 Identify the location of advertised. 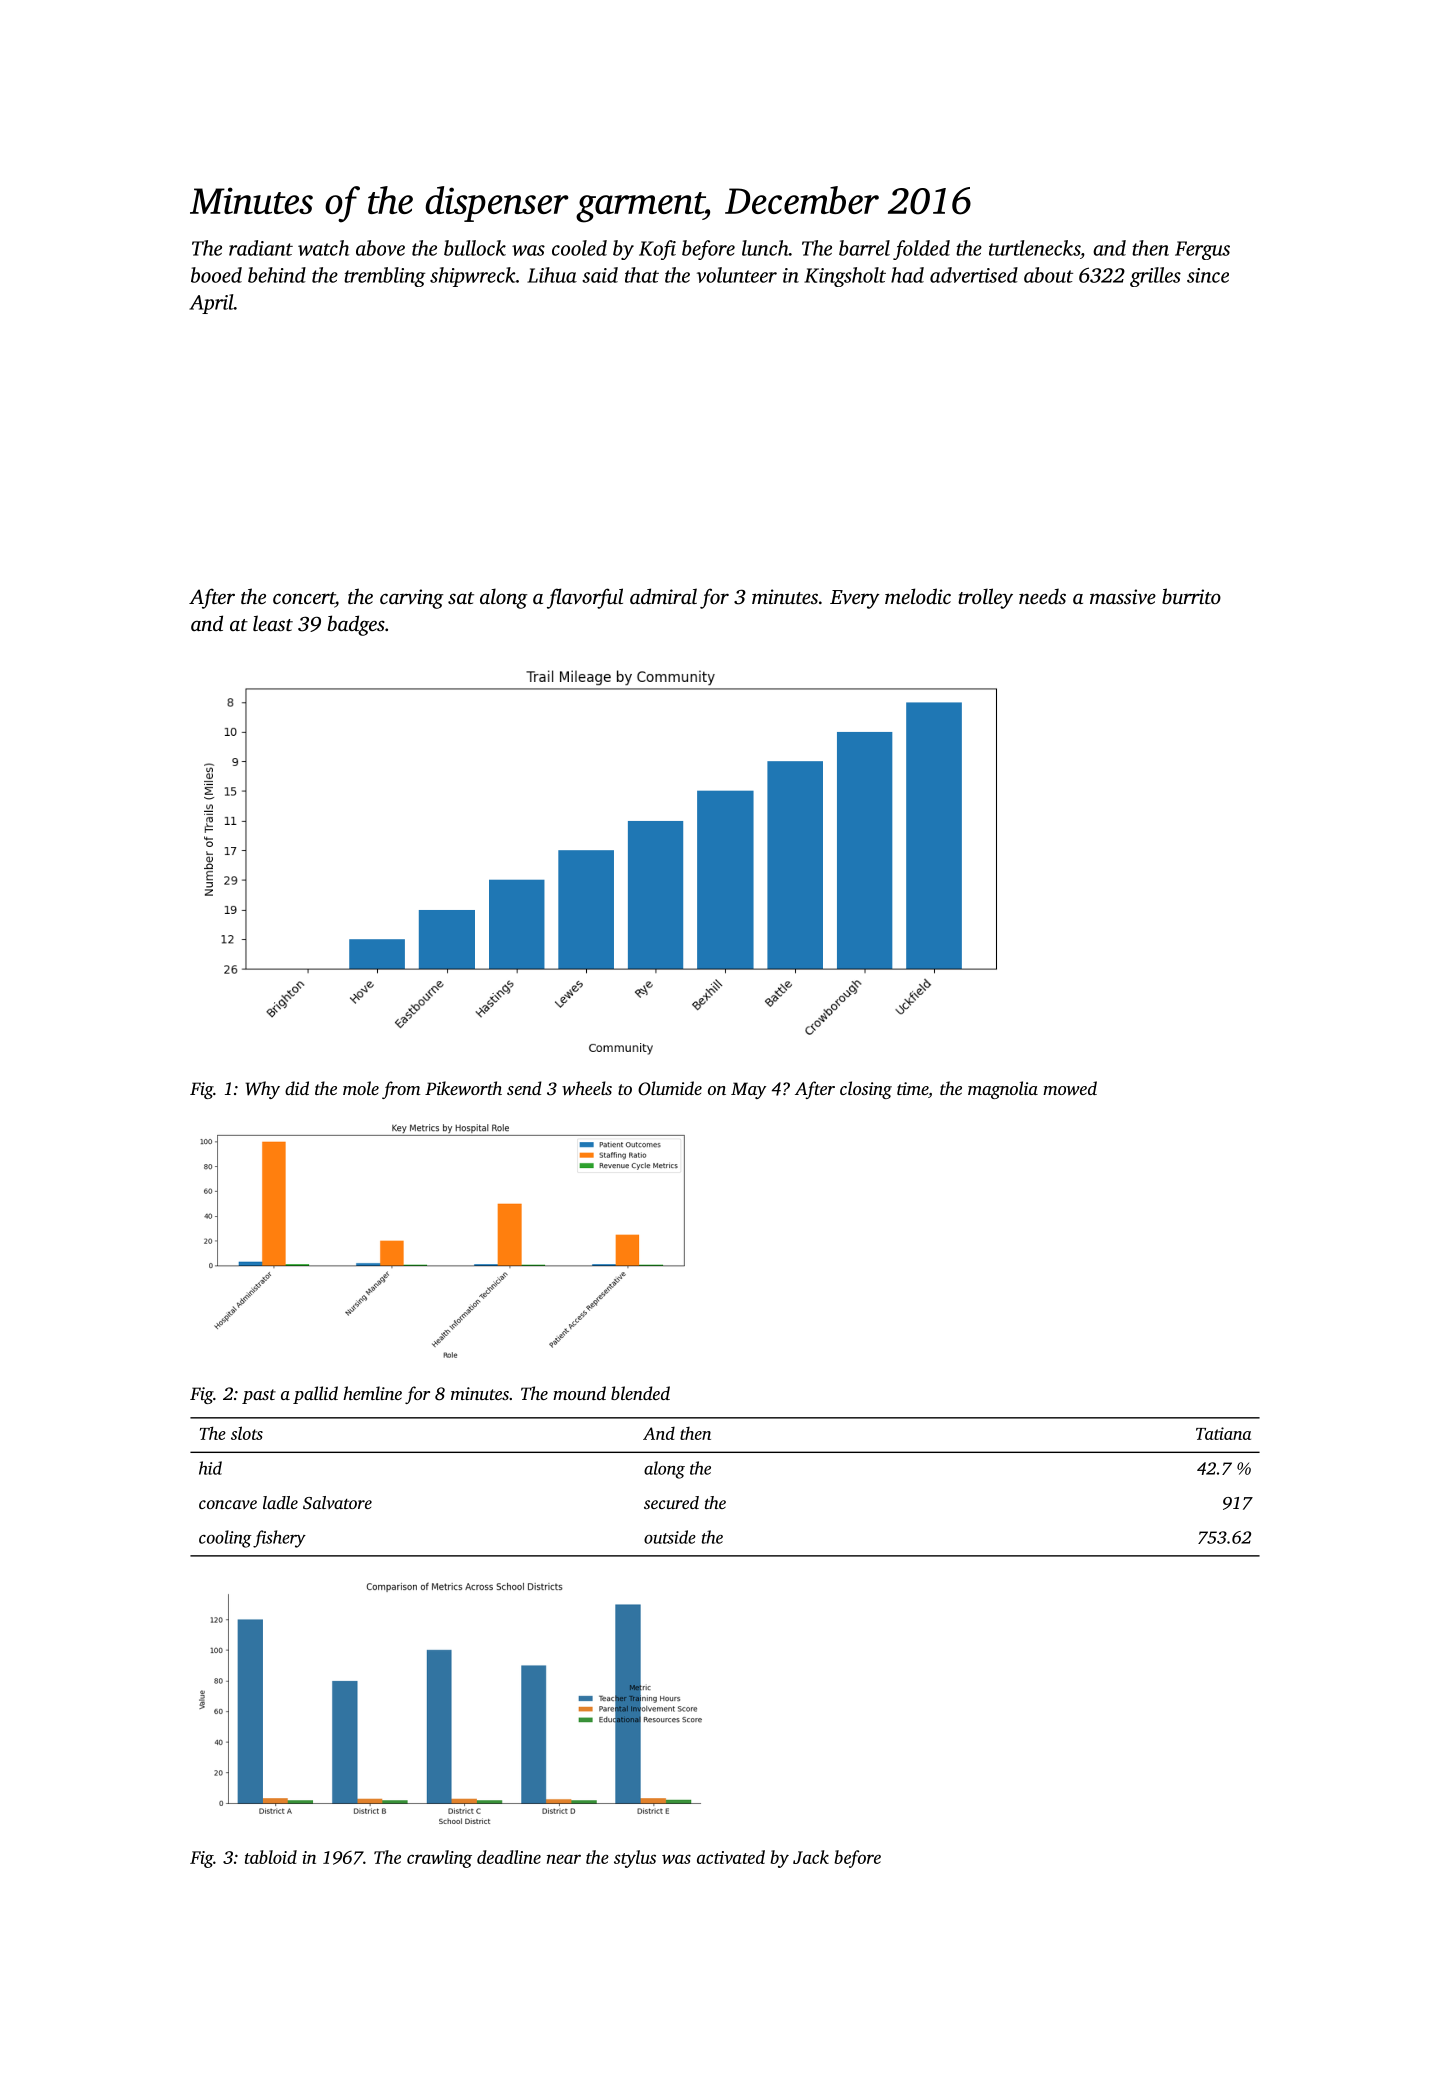
(974, 275).
